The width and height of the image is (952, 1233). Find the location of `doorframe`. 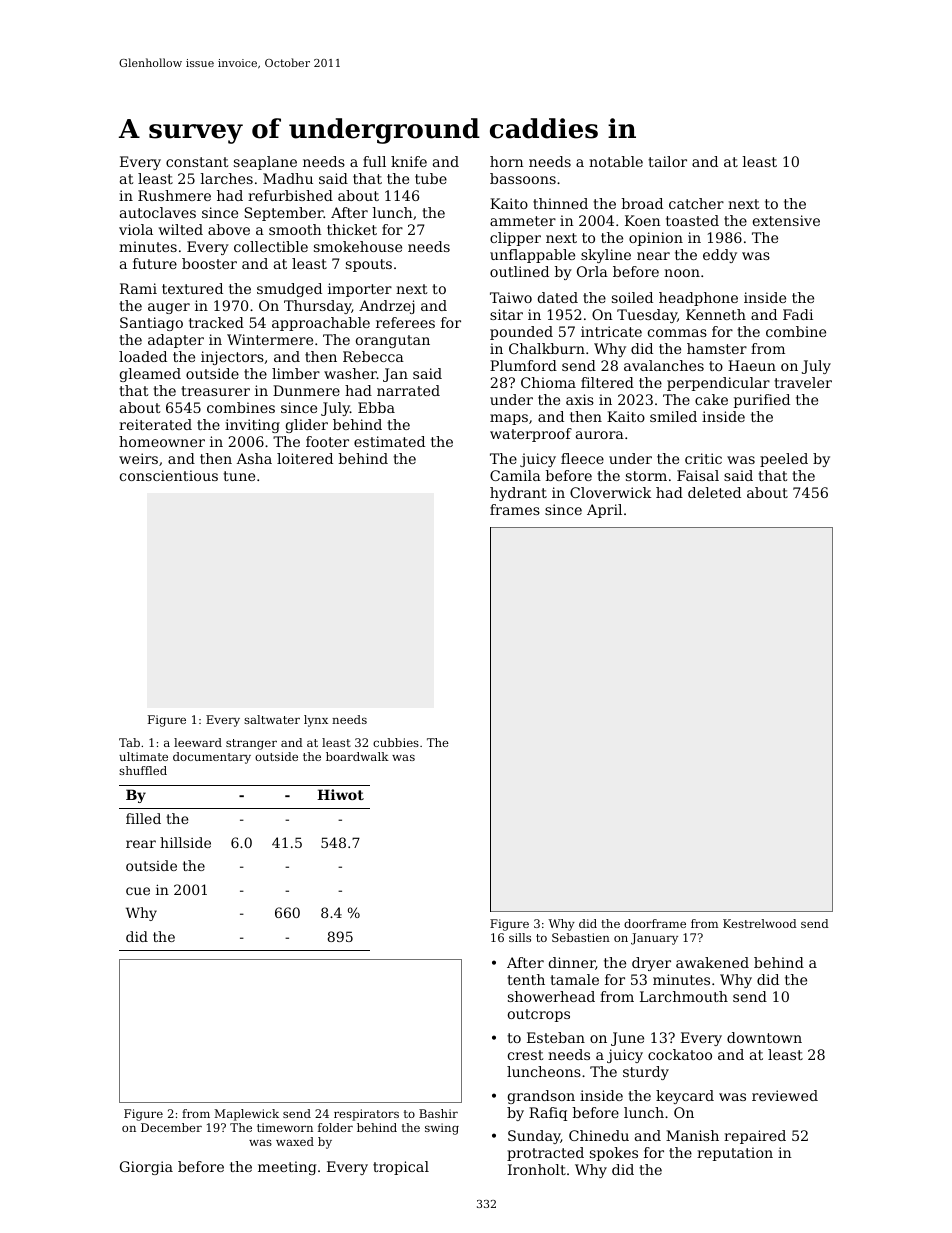

doorframe is located at coordinates (655, 923).
